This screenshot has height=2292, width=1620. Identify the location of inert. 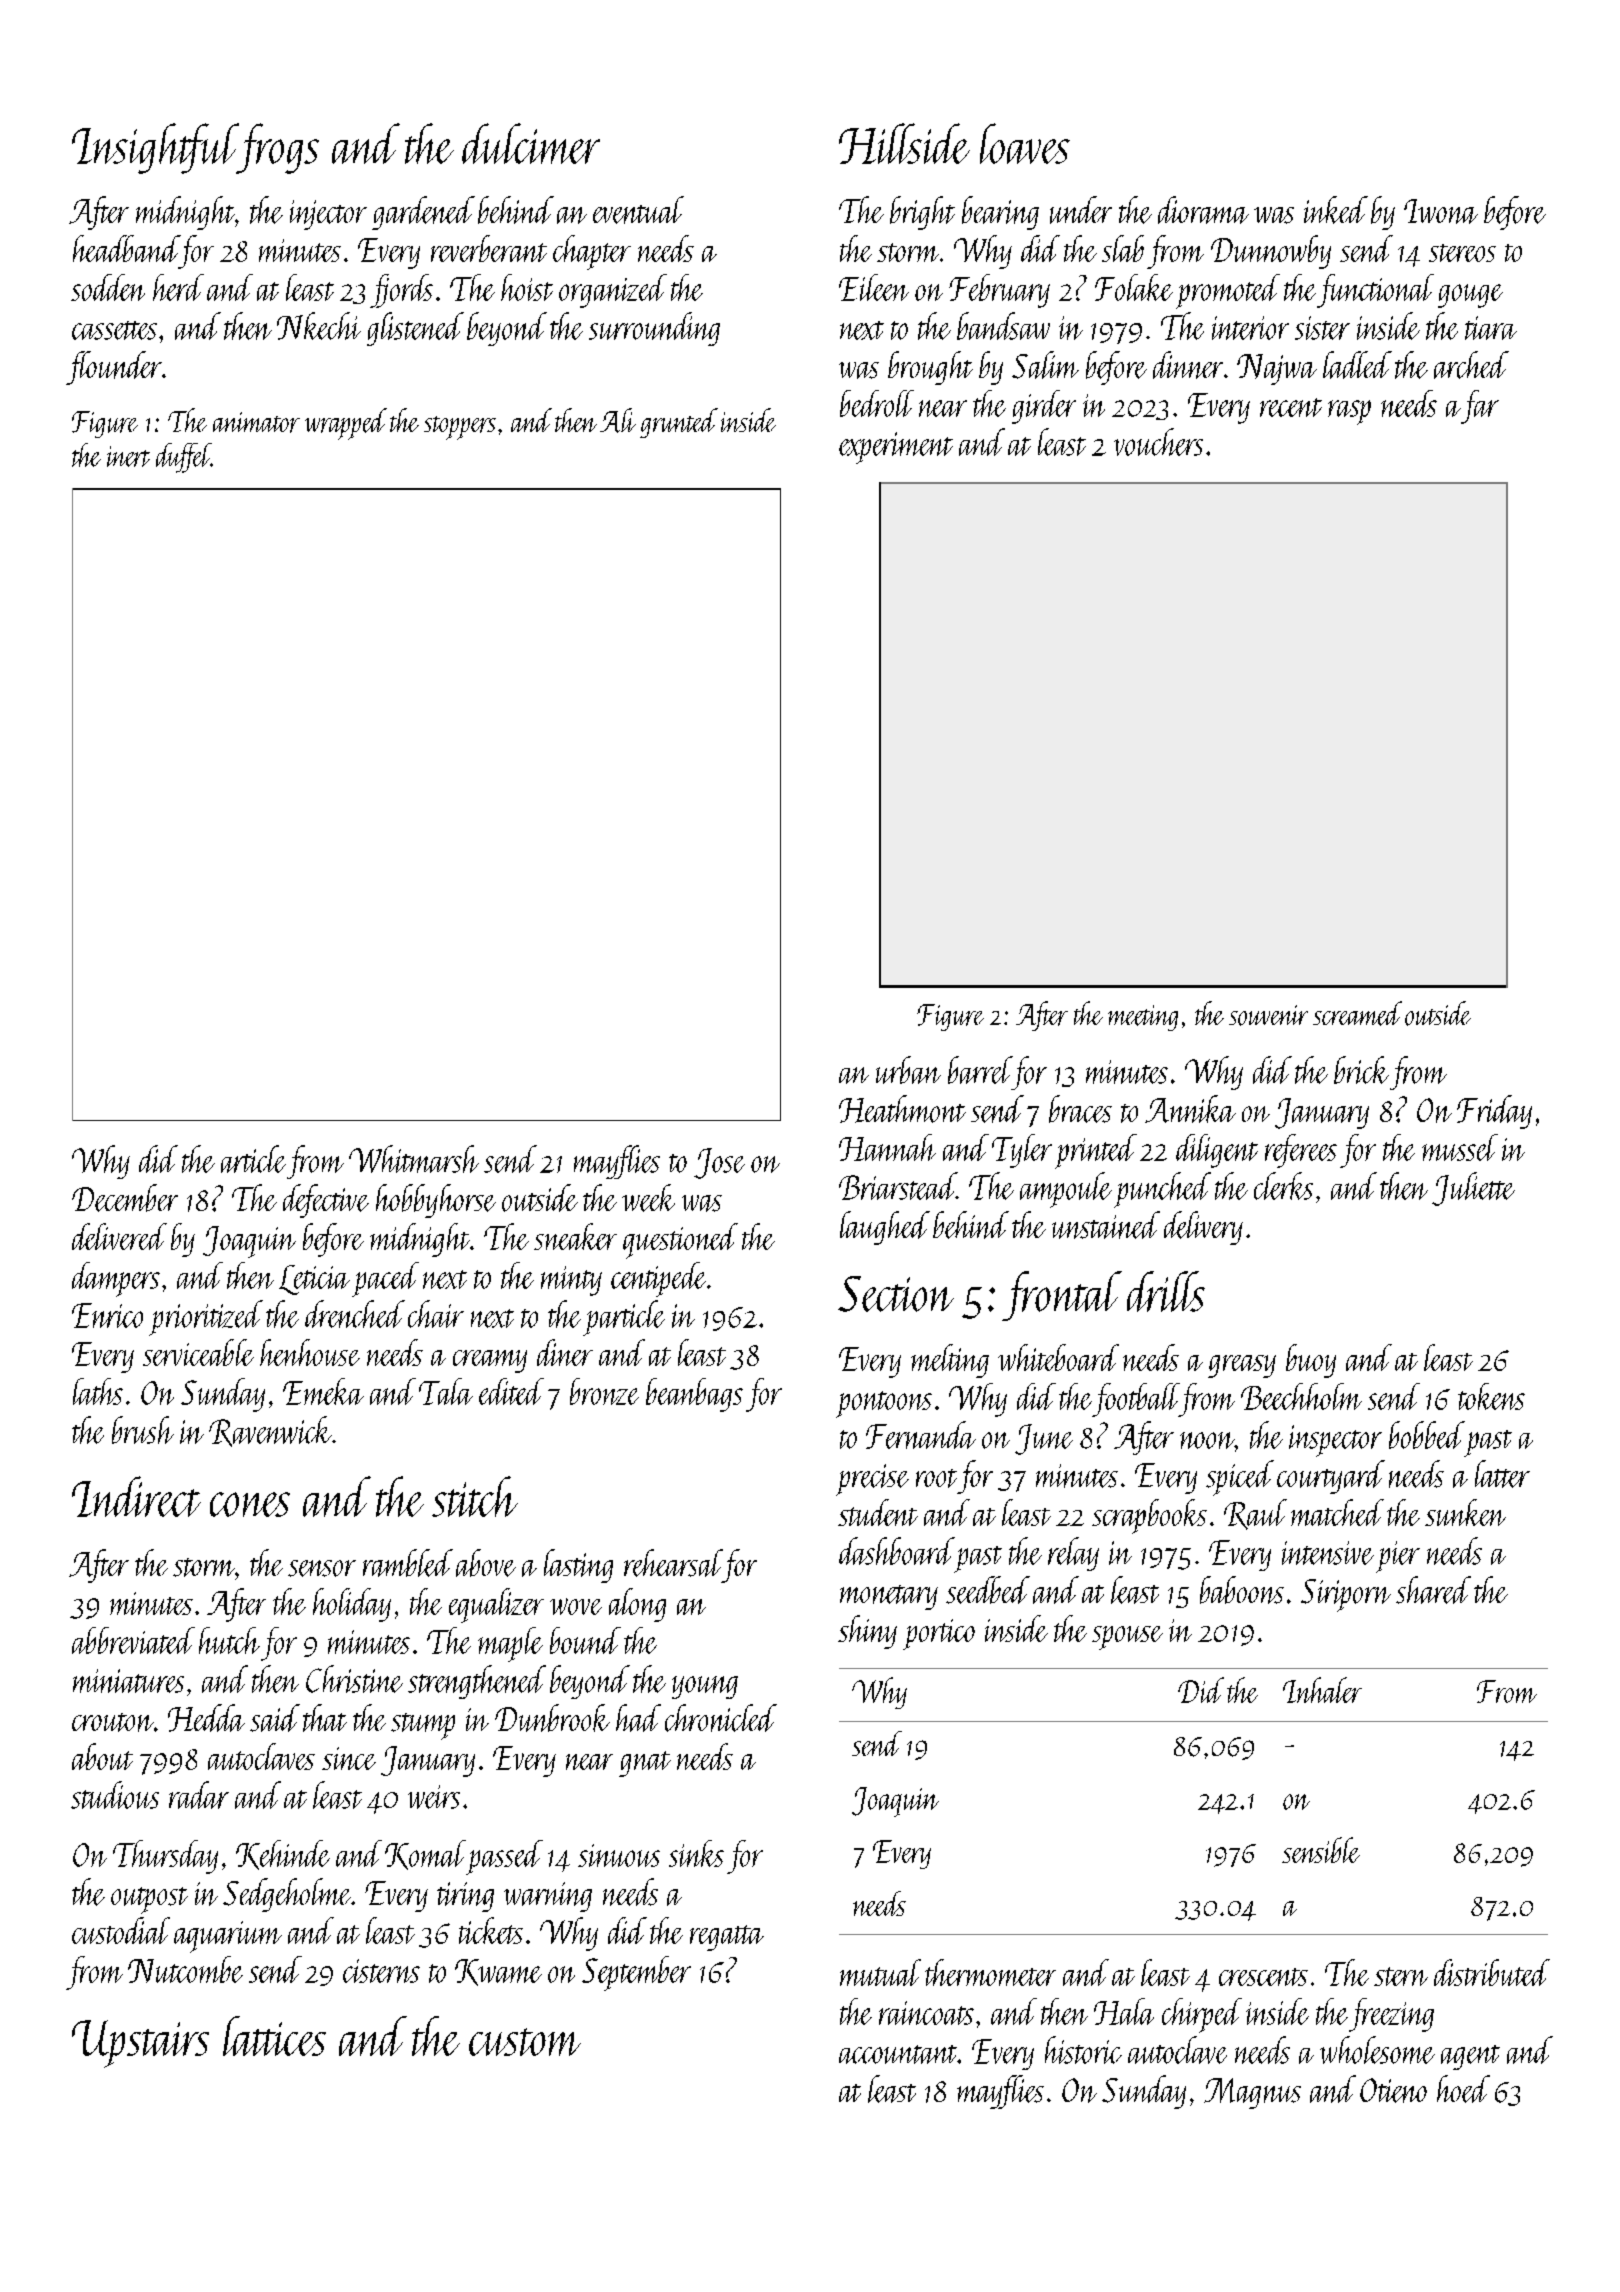
(128, 456).
